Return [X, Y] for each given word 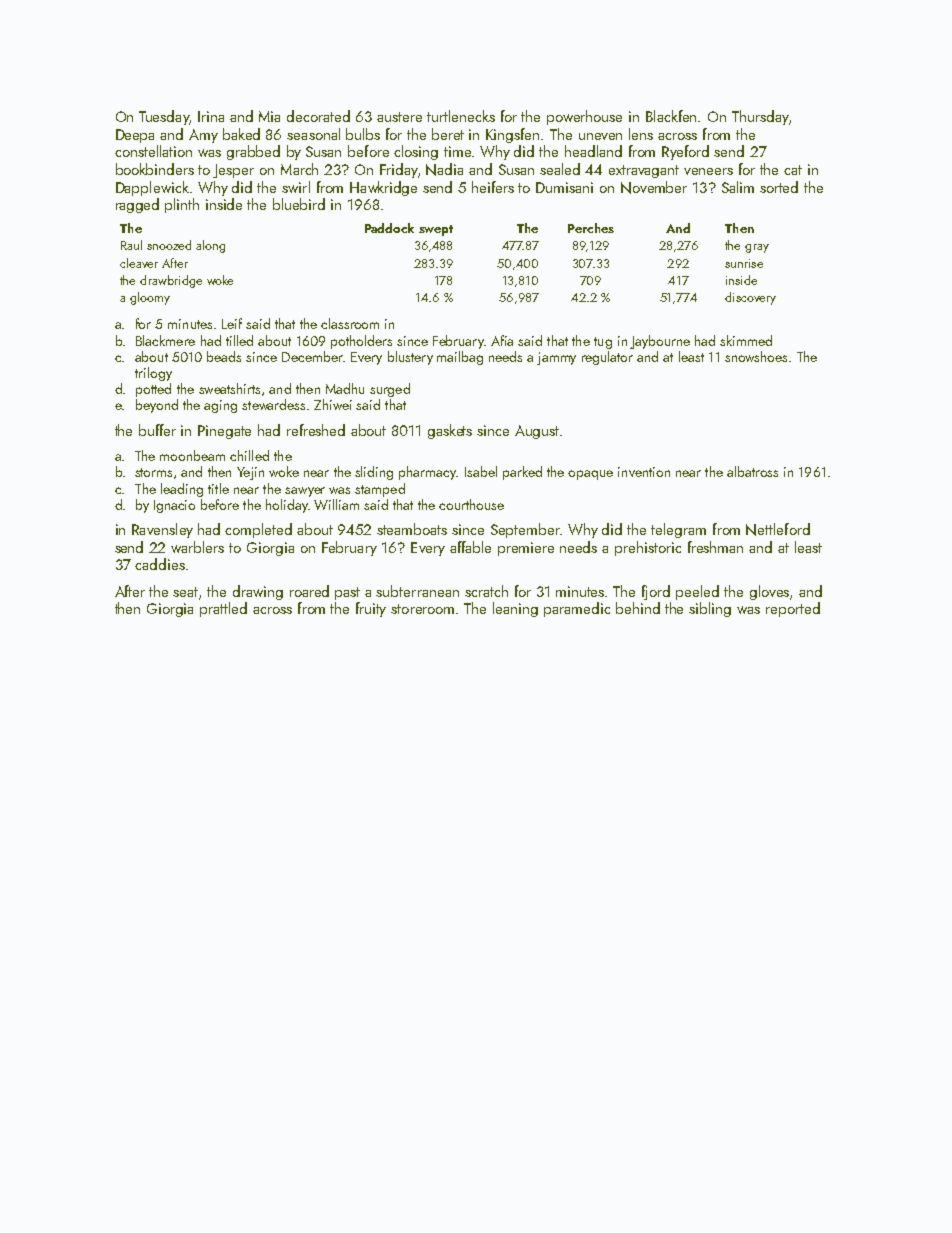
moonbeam [192, 455]
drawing [258, 592]
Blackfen [671, 116]
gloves [769, 592]
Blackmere [165, 340]
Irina [211, 116]
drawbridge [171, 281]
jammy [556, 358]
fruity [371, 609]
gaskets [450, 431]
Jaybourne [660, 342]
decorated [318, 116]
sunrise [744, 263]
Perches [591, 228]
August [537, 432]
